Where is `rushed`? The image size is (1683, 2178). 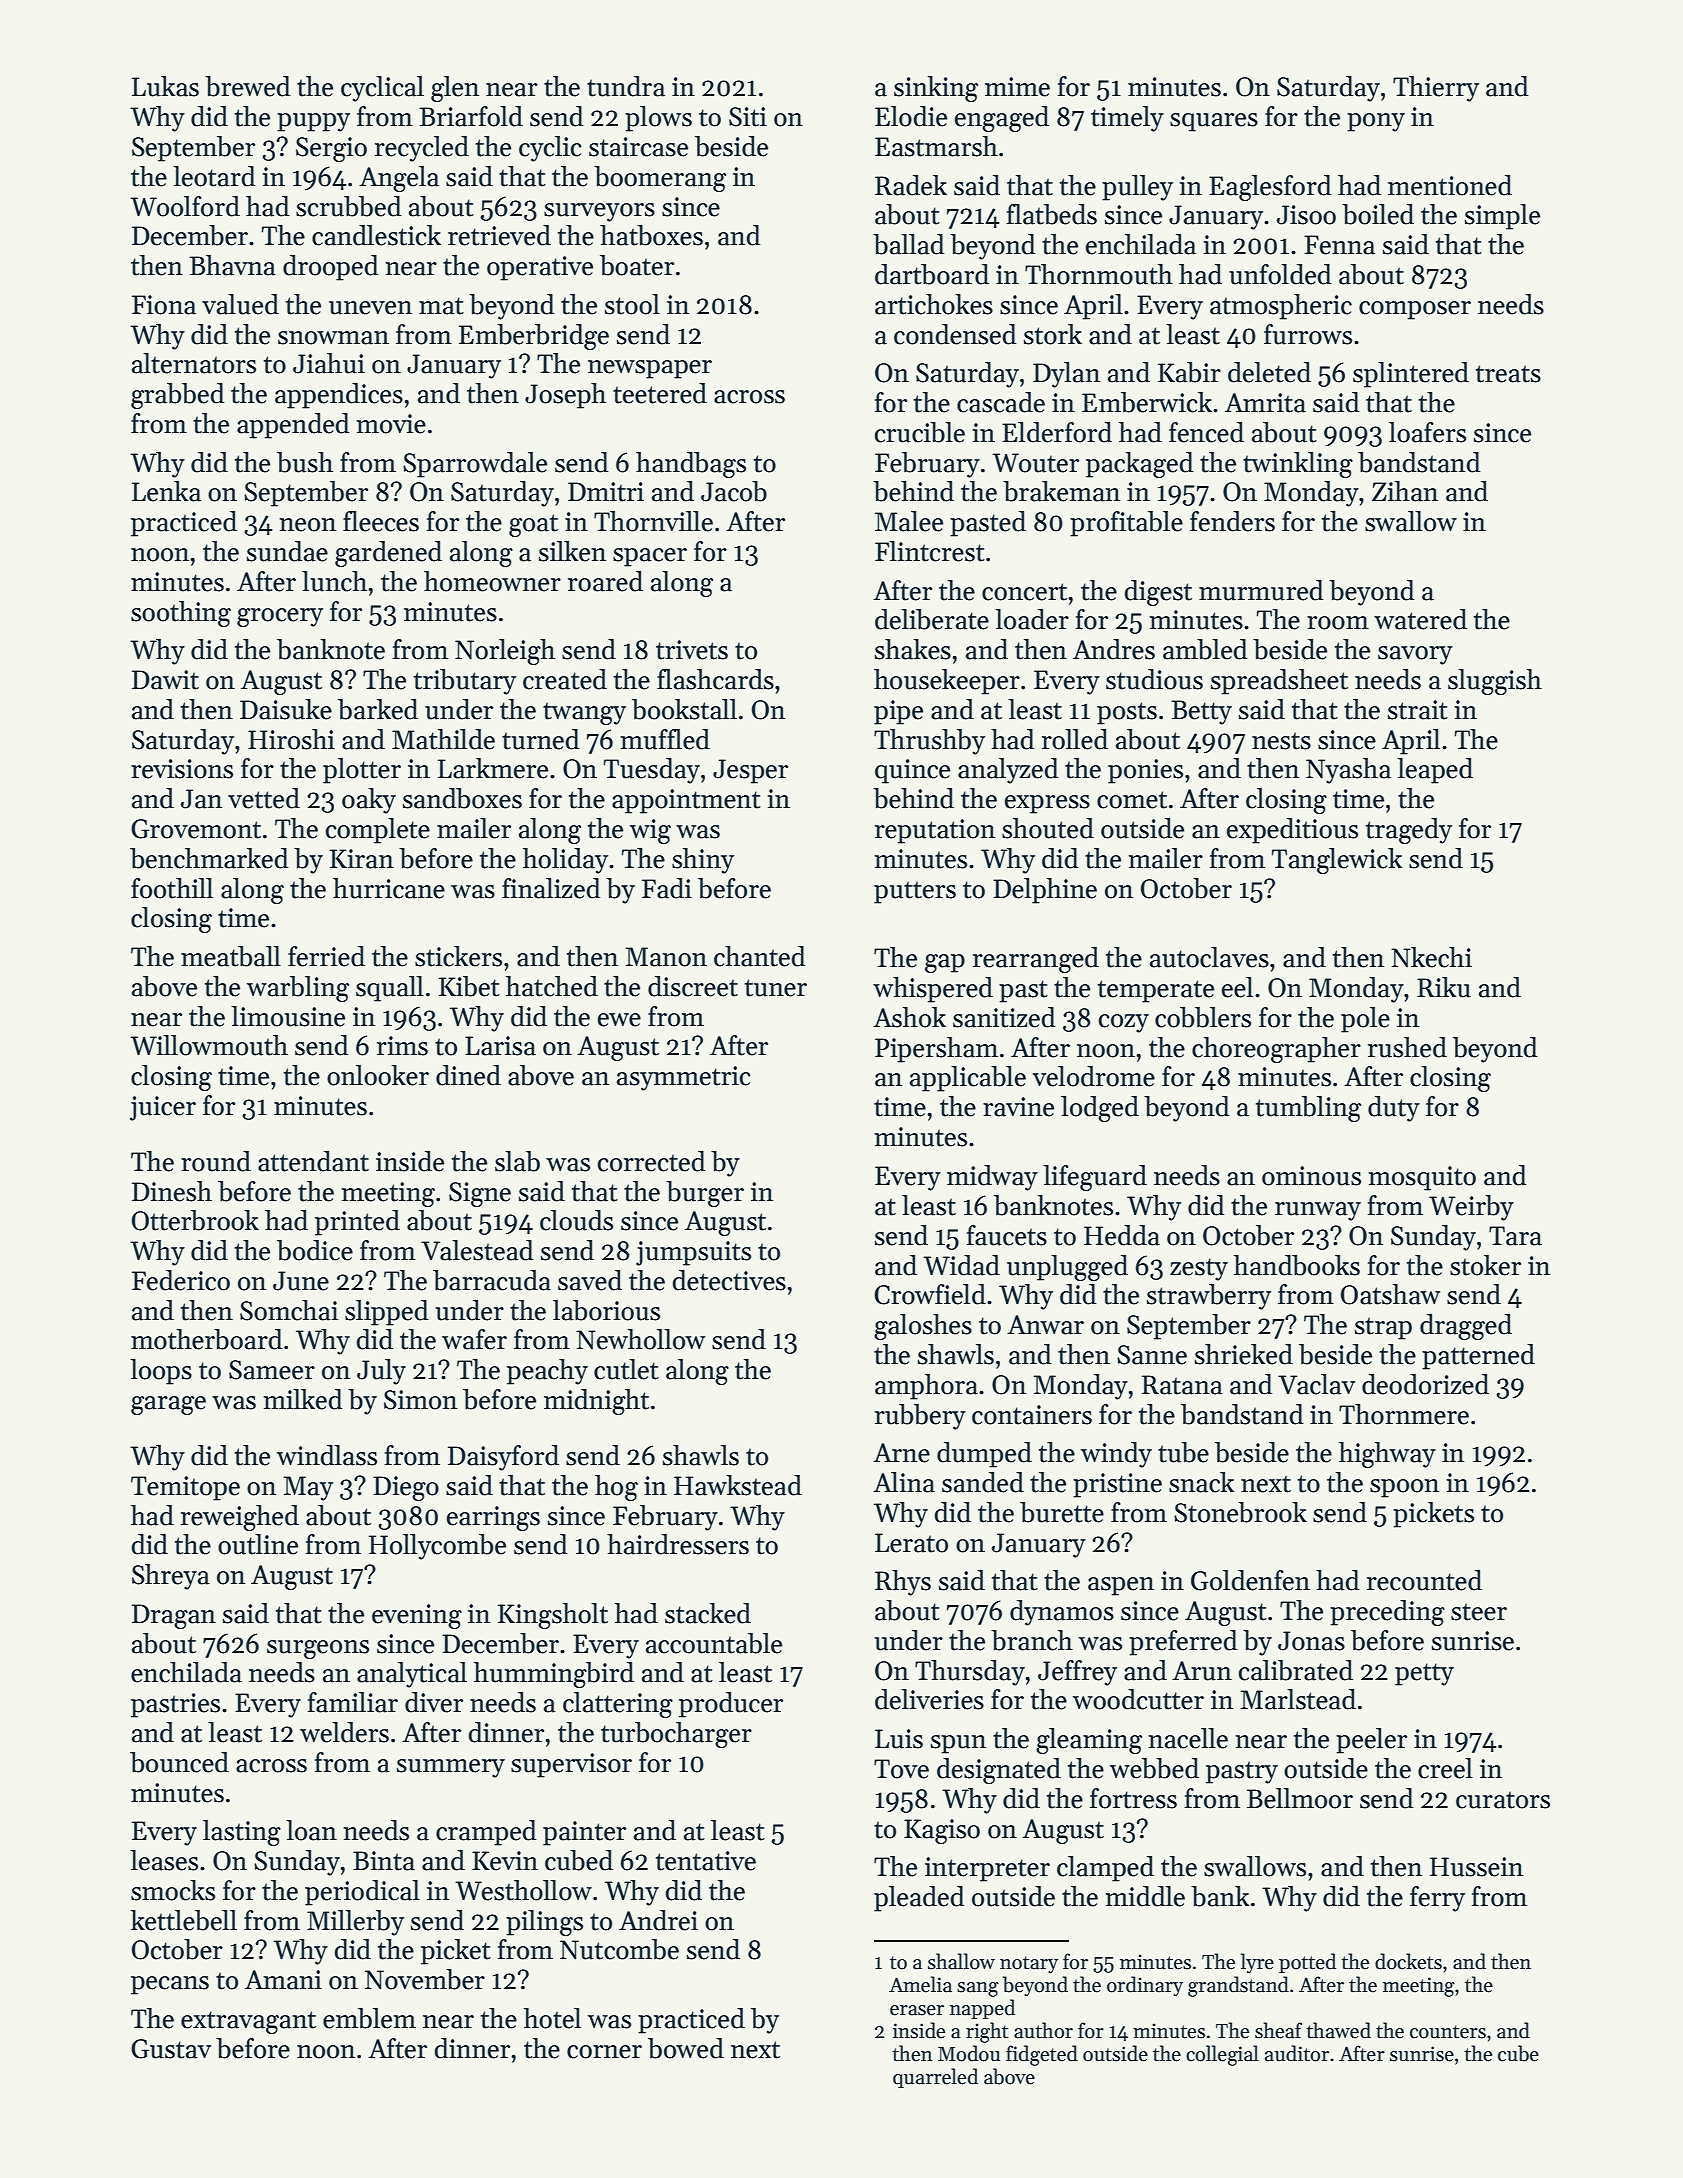 rushed is located at coordinates (1407, 1047).
